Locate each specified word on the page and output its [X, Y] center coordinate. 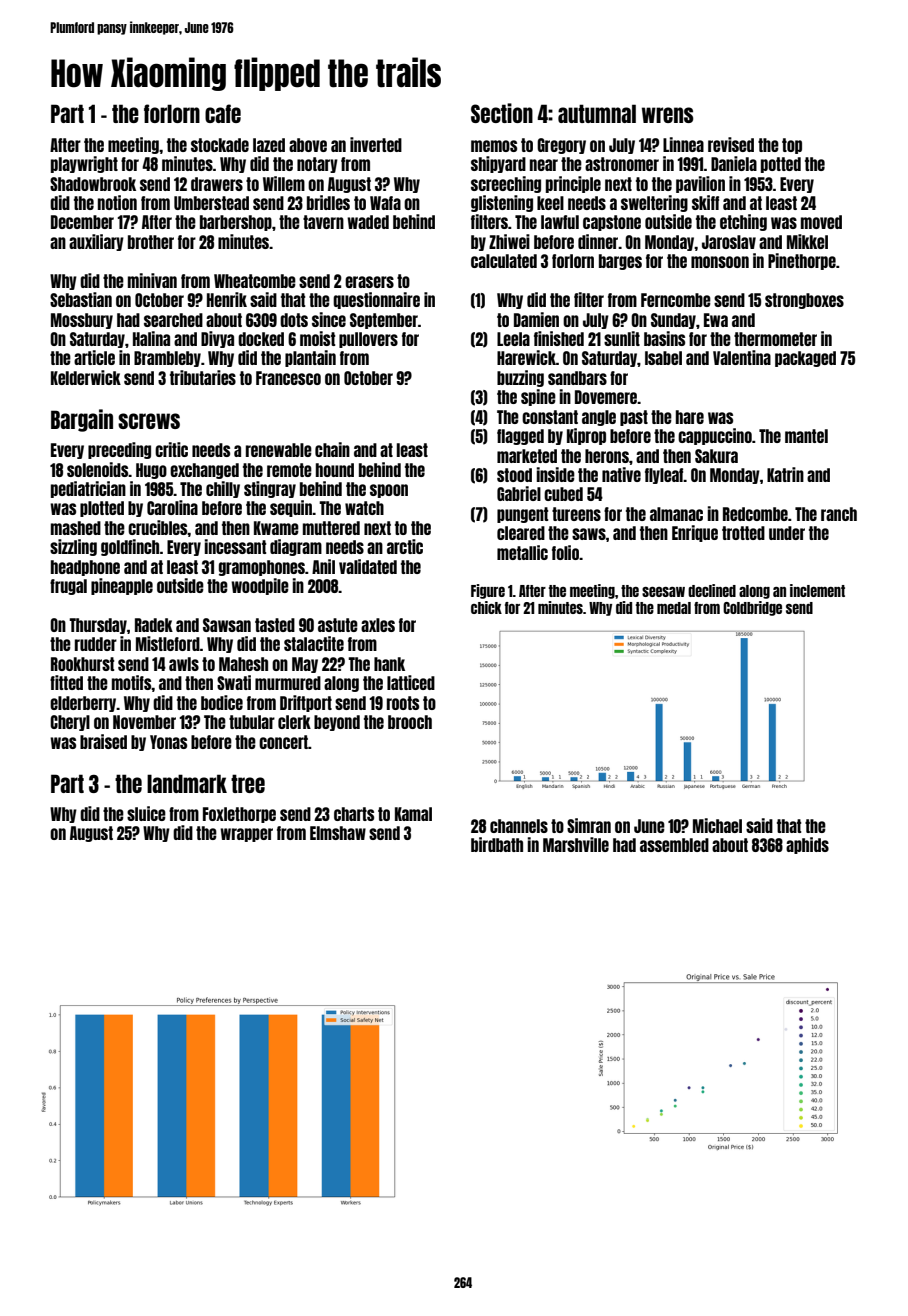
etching [743, 222]
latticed [411, 682]
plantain [310, 358]
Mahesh [243, 664]
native [621, 474]
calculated [504, 261]
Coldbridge [752, 608]
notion [117, 202]
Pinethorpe [802, 261]
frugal [68, 587]
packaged [805, 359]
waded [368, 222]
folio [566, 552]
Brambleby [167, 359]
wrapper [246, 835]
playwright [84, 164]
